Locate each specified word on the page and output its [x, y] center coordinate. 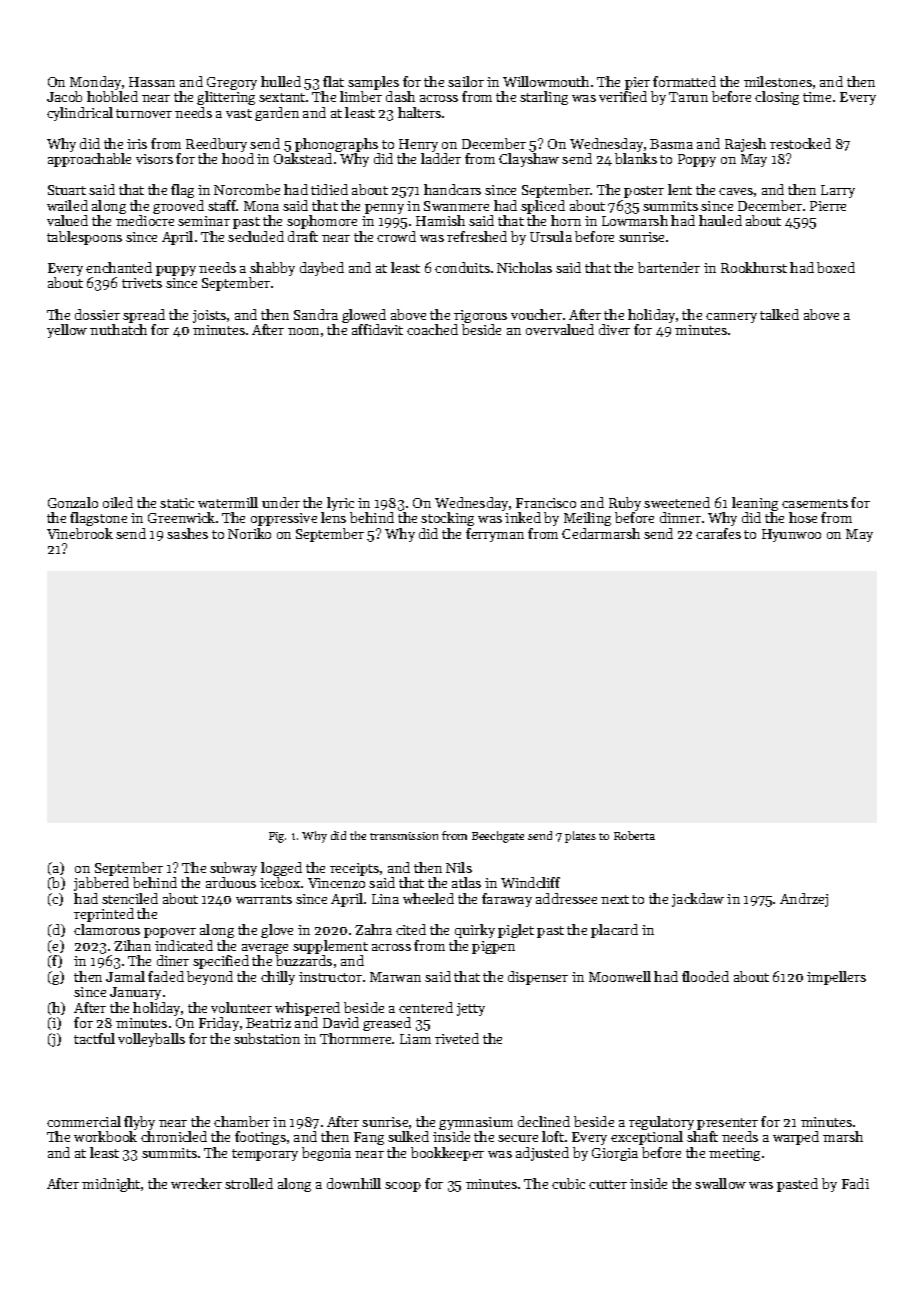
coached [432, 329]
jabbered [101, 884]
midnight [111, 1185]
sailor [466, 81]
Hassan [152, 82]
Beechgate [498, 837]
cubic [568, 1183]
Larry [838, 191]
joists [209, 316]
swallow [720, 1183]
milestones [778, 81]
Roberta [634, 835]
